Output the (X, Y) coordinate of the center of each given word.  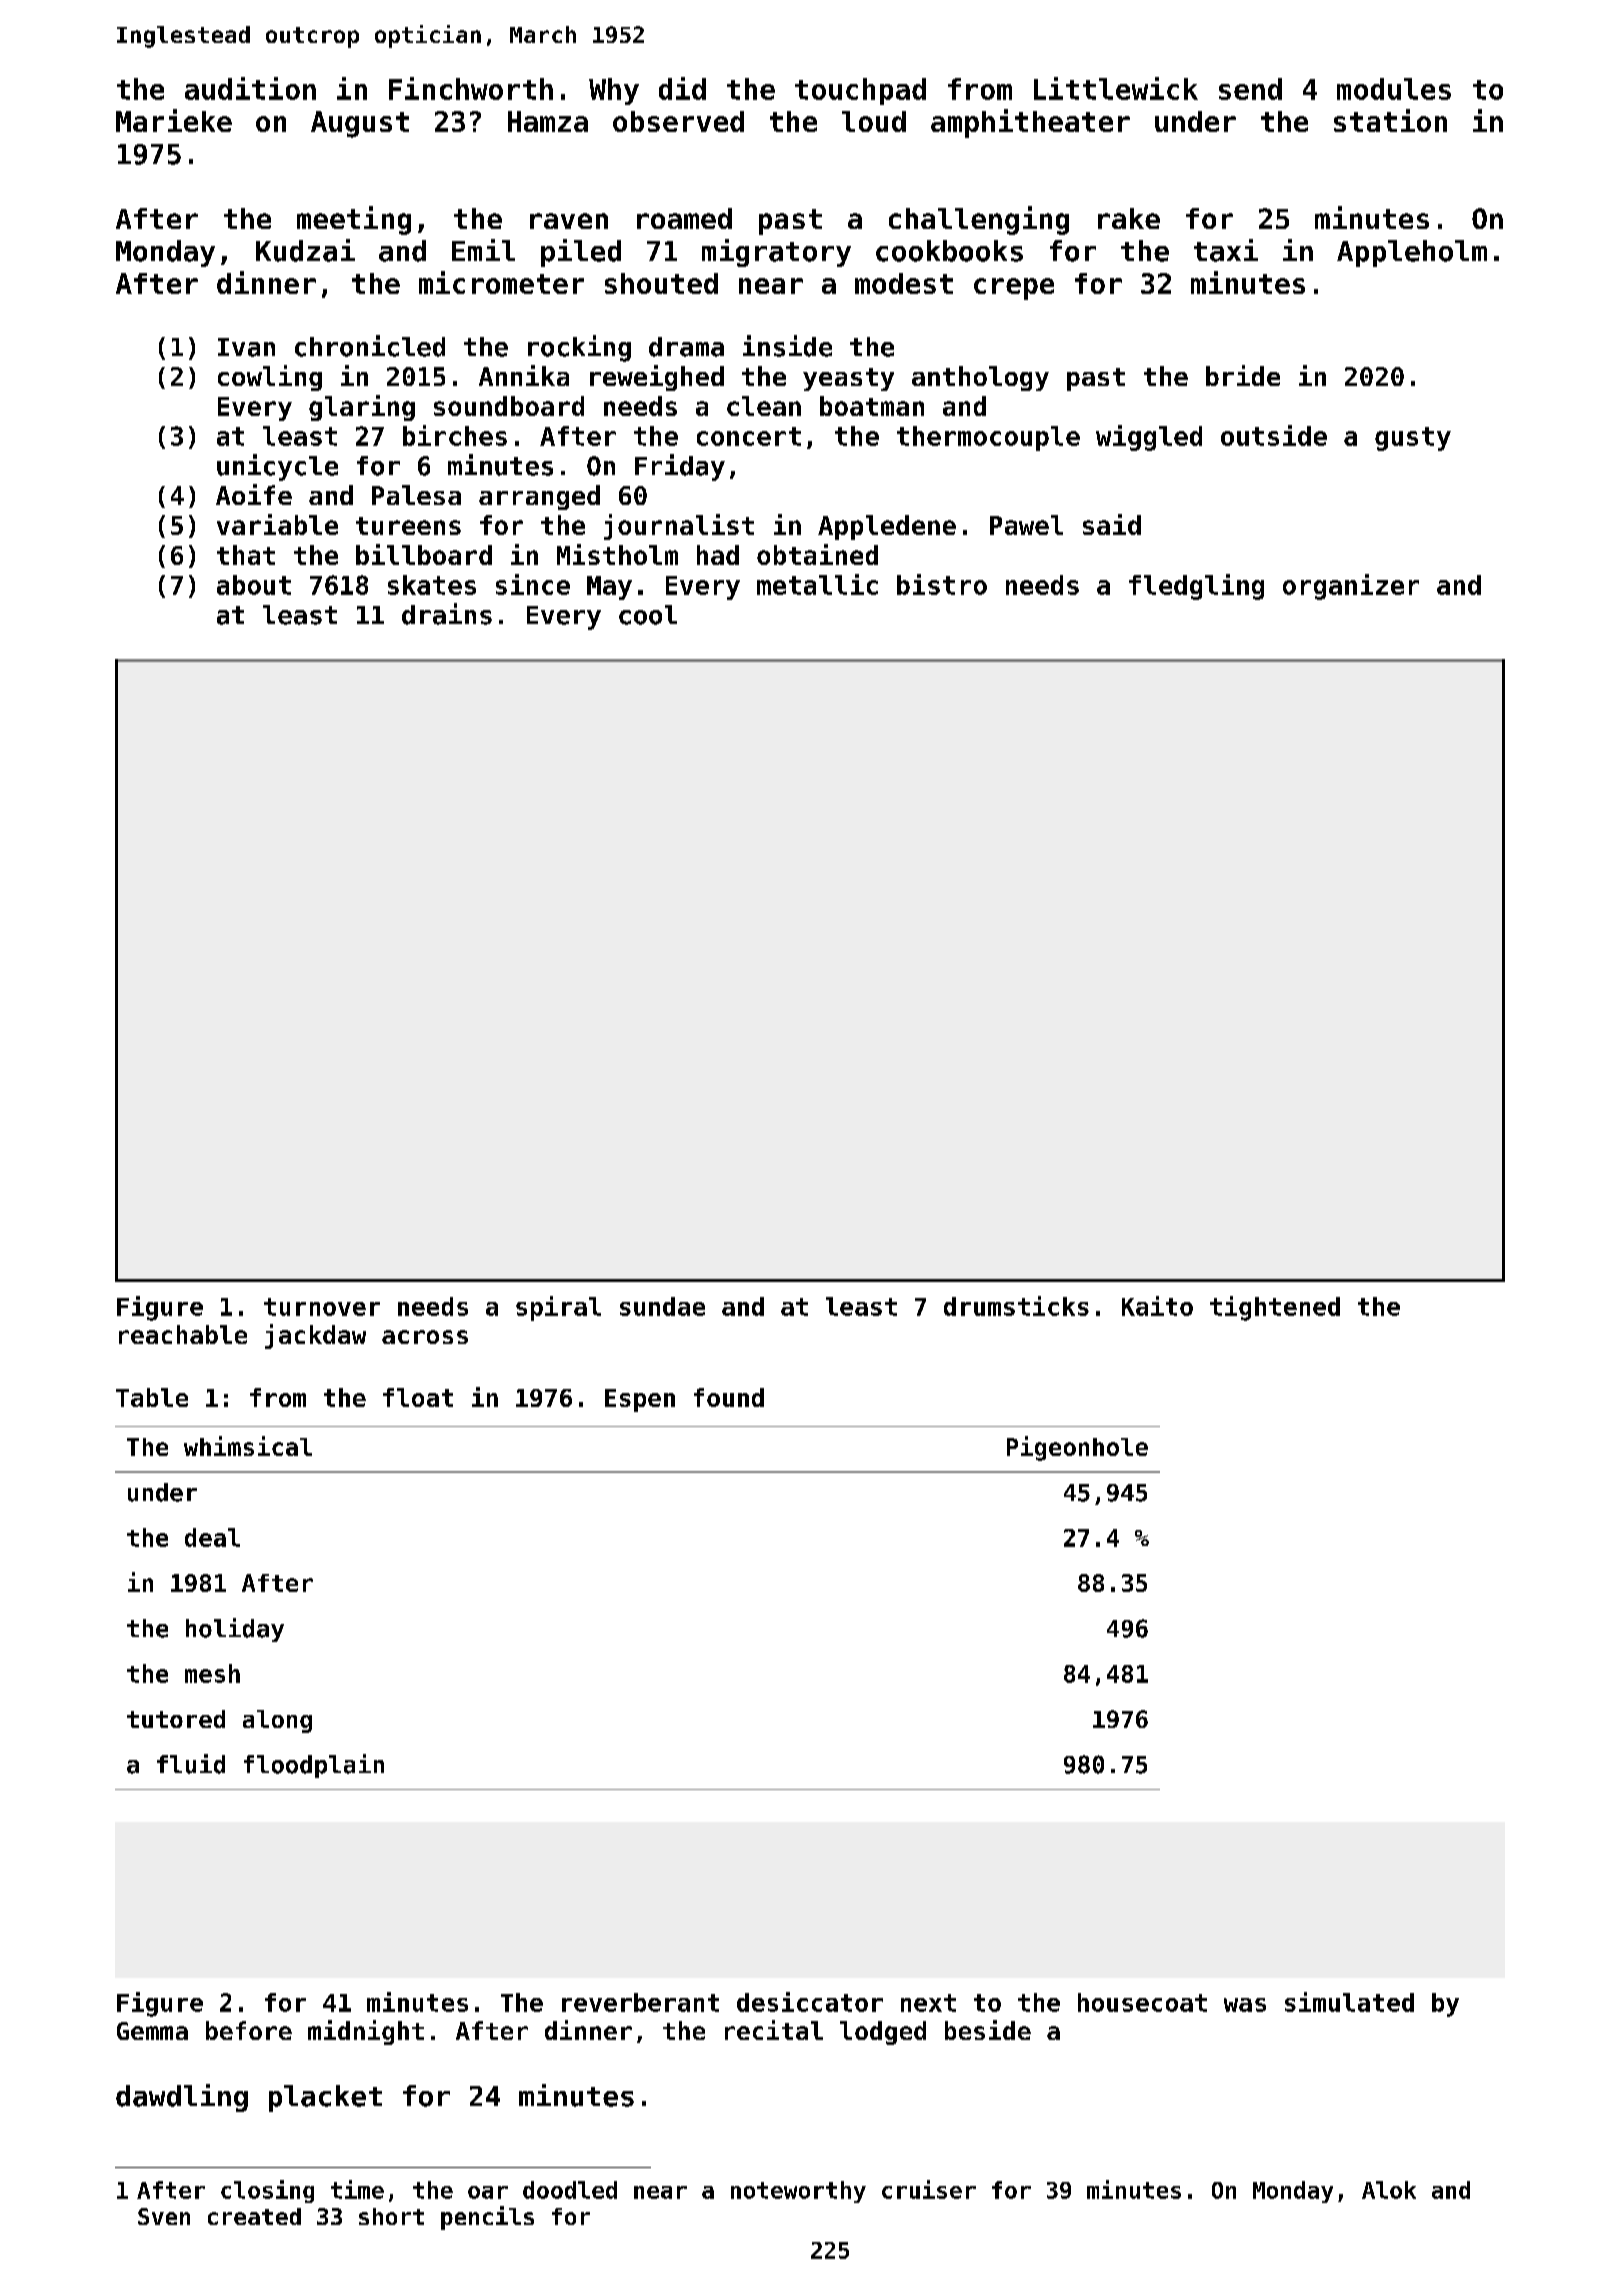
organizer (1351, 587)
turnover (322, 1307)
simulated (1349, 2002)
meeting (354, 220)
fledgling (1196, 587)
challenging (979, 220)
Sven (164, 2216)
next (928, 2003)
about (254, 585)
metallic (817, 584)
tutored (176, 1719)
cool (648, 615)
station (1390, 120)
